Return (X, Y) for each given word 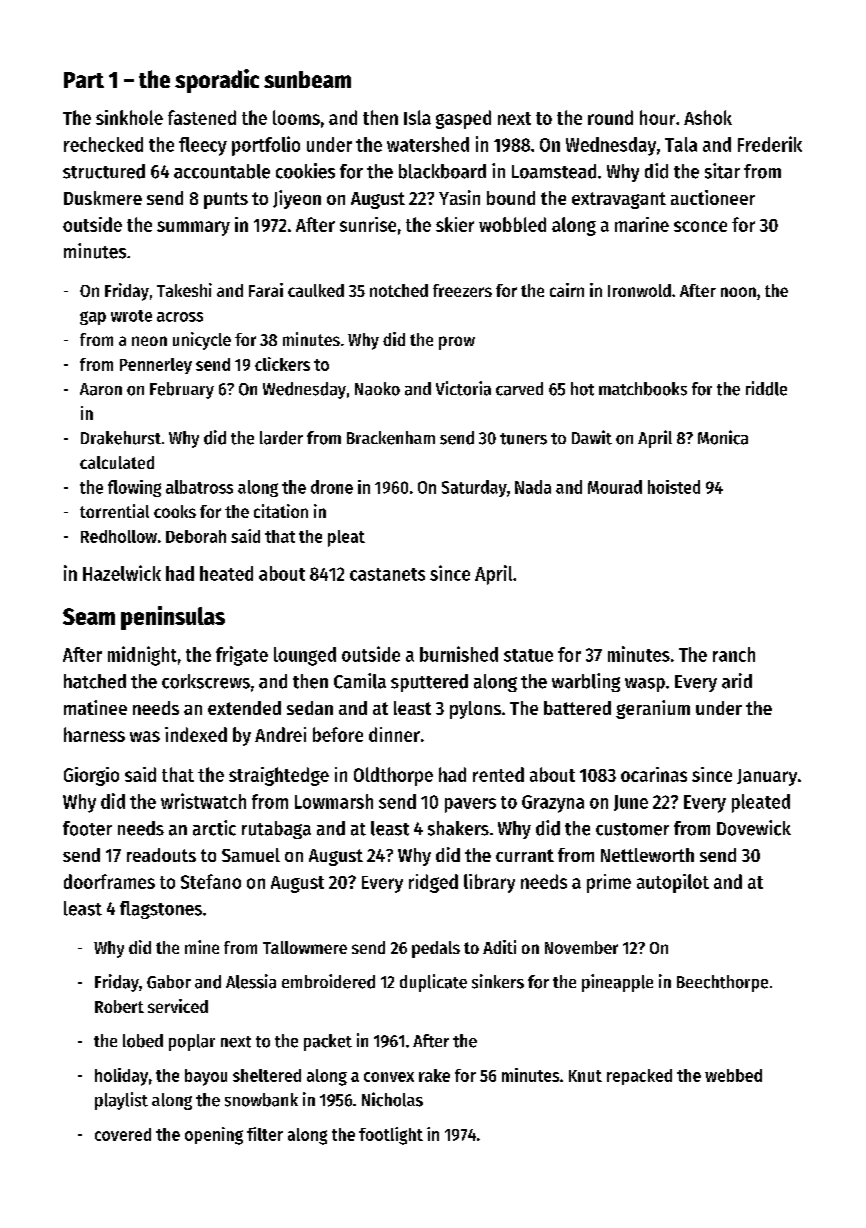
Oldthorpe (393, 776)
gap (93, 318)
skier (455, 224)
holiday (121, 1077)
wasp (645, 685)
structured (104, 171)
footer (87, 828)
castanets (387, 574)
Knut (585, 1076)
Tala (681, 144)
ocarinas (654, 774)
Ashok (708, 117)
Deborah (196, 536)
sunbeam (307, 79)
